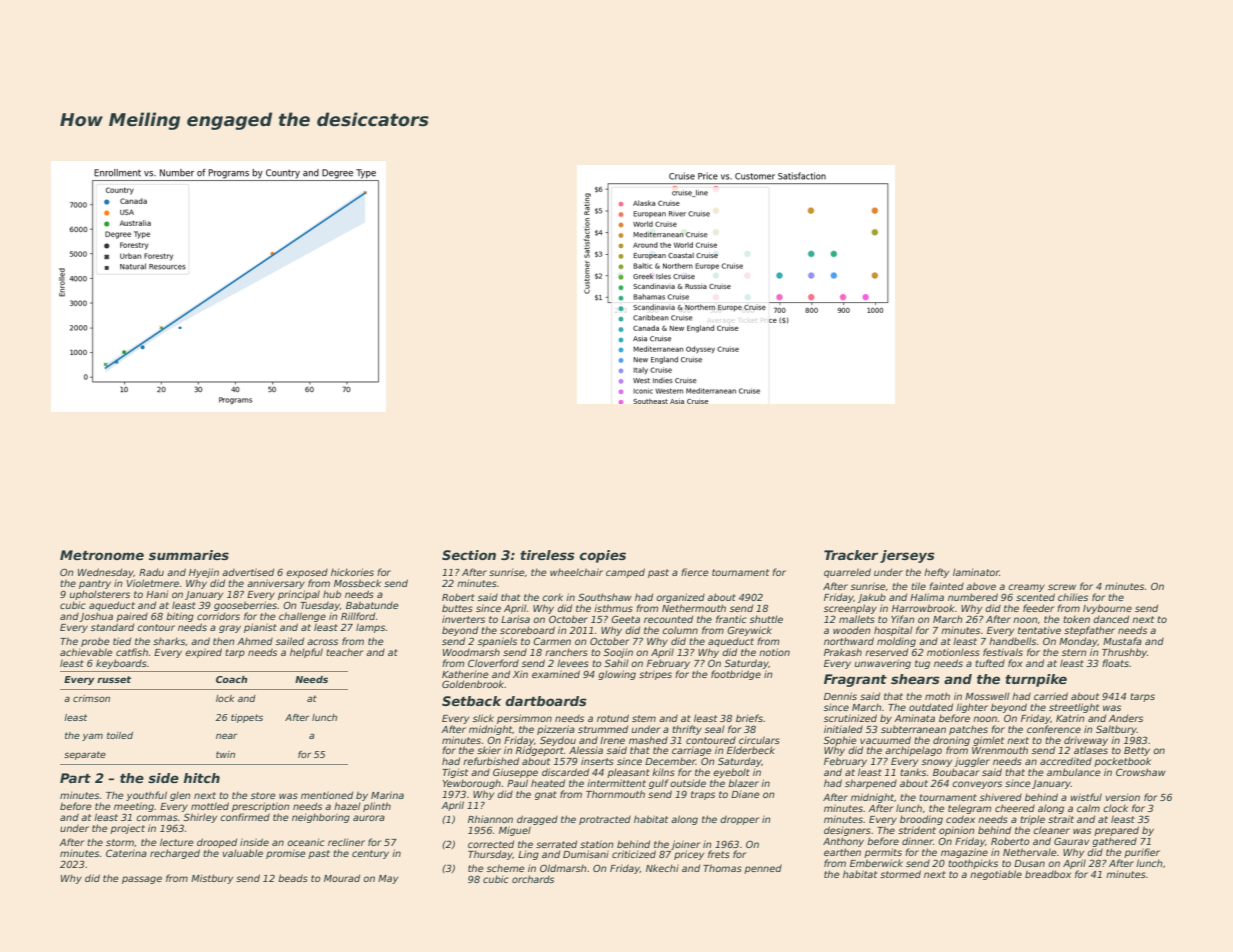  Describe the element at coordinates (1116, 831) in the page. I see `prepared` at that location.
